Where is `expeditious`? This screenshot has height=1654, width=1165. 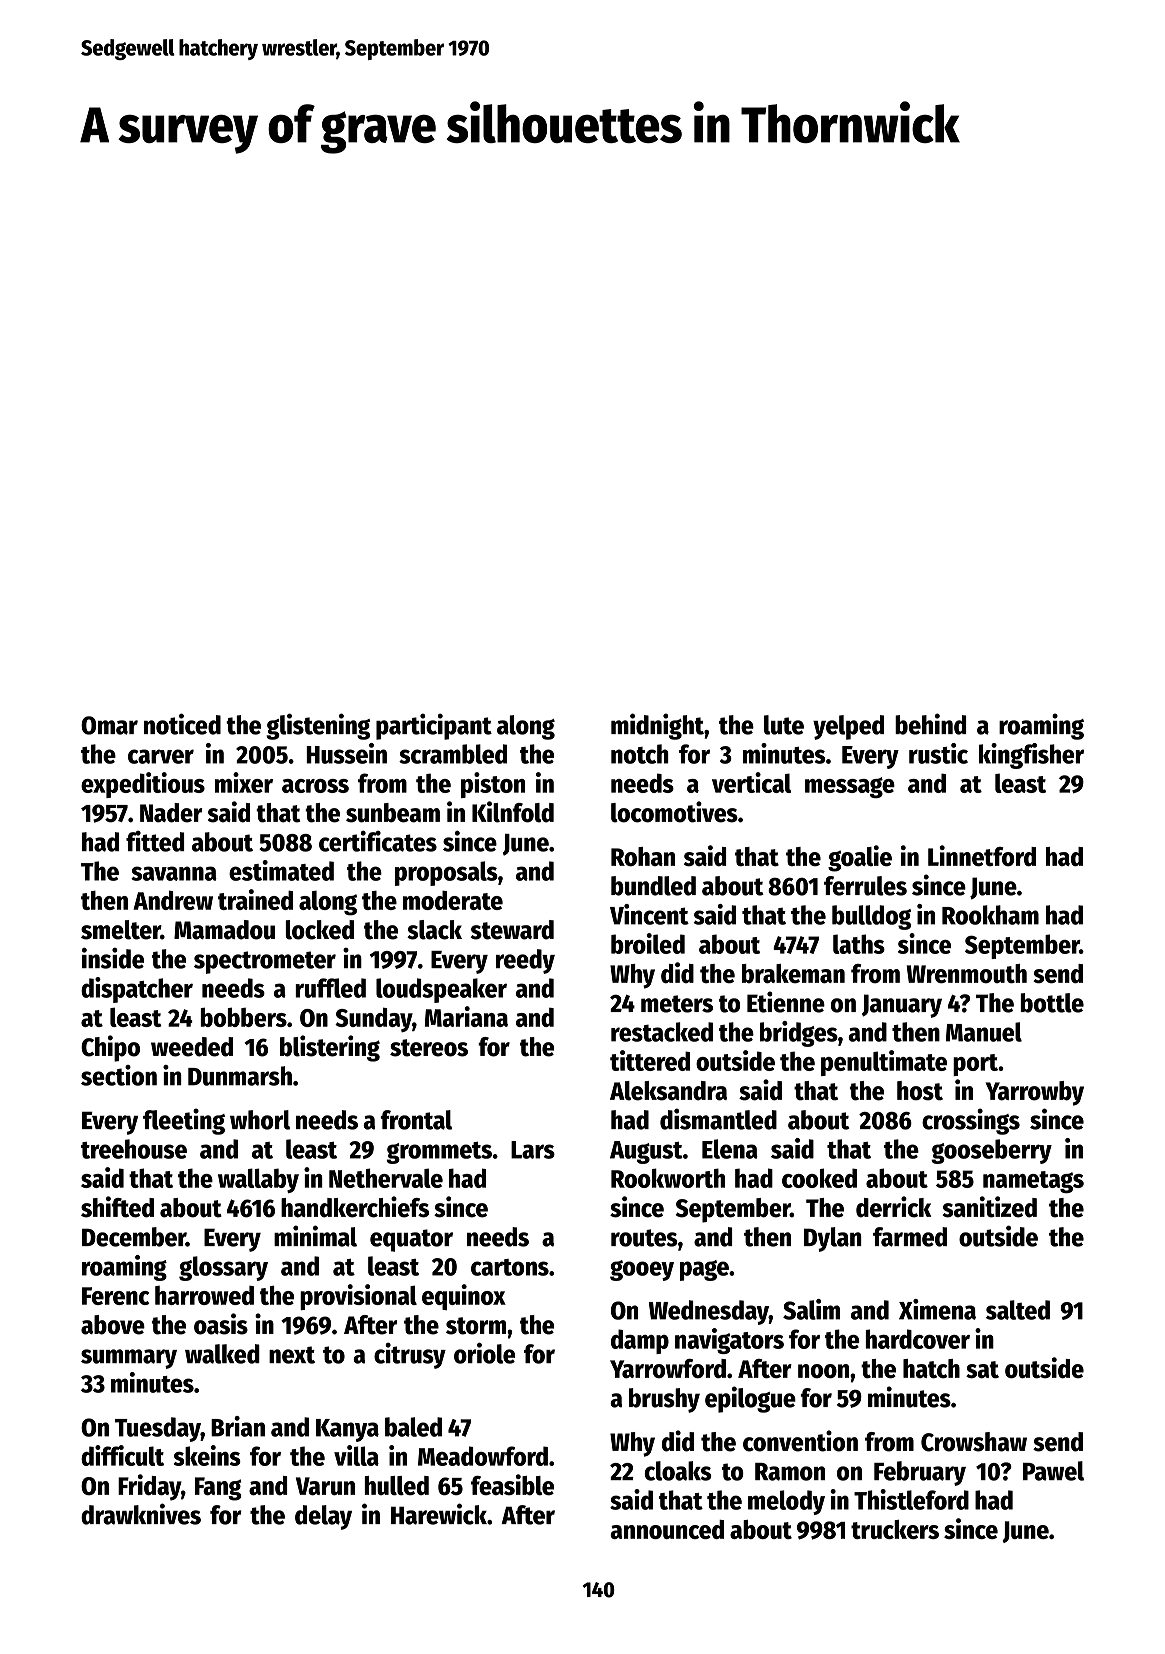
expeditious is located at coordinates (143, 785).
